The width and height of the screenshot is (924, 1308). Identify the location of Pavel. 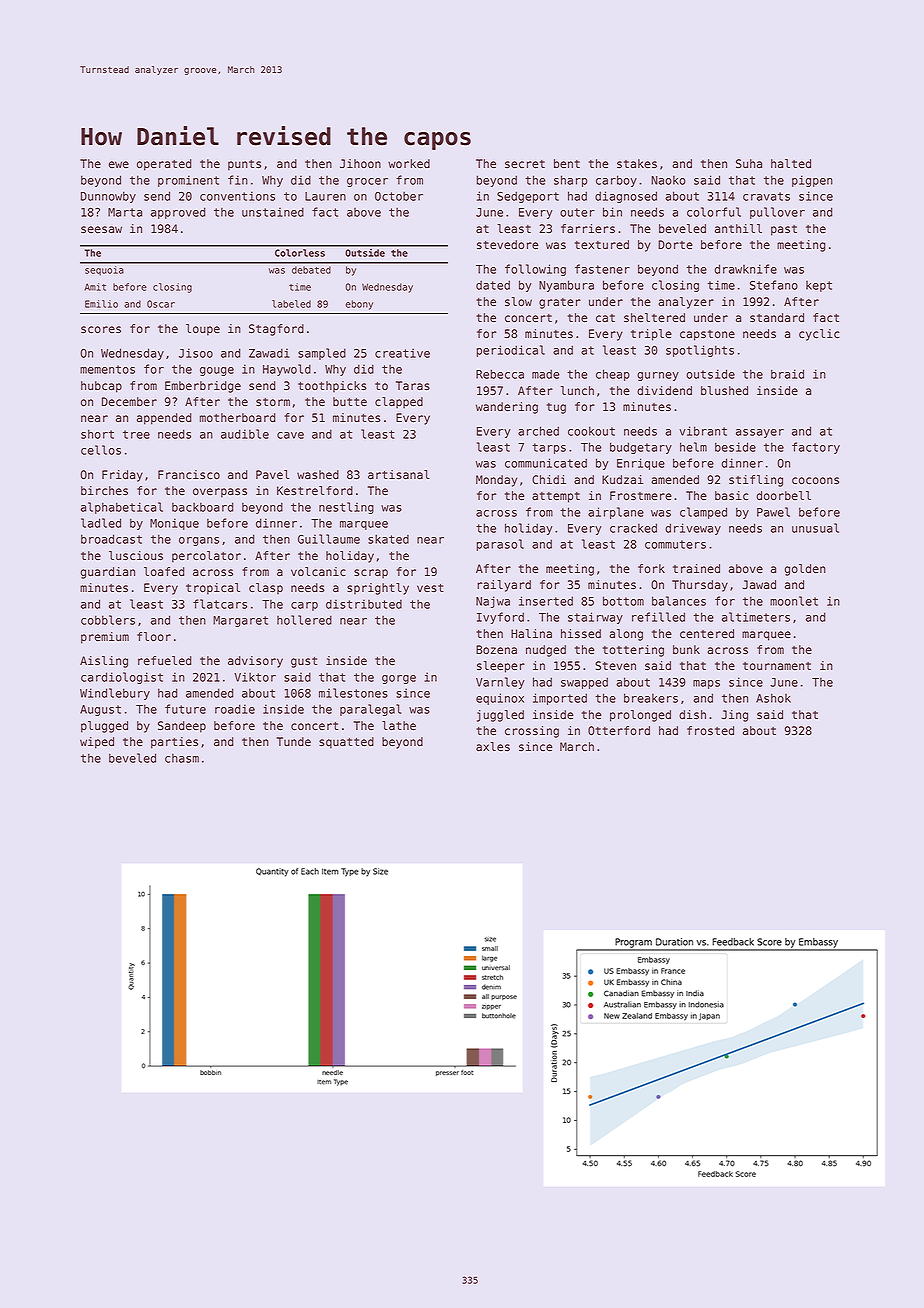
(272, 474).
